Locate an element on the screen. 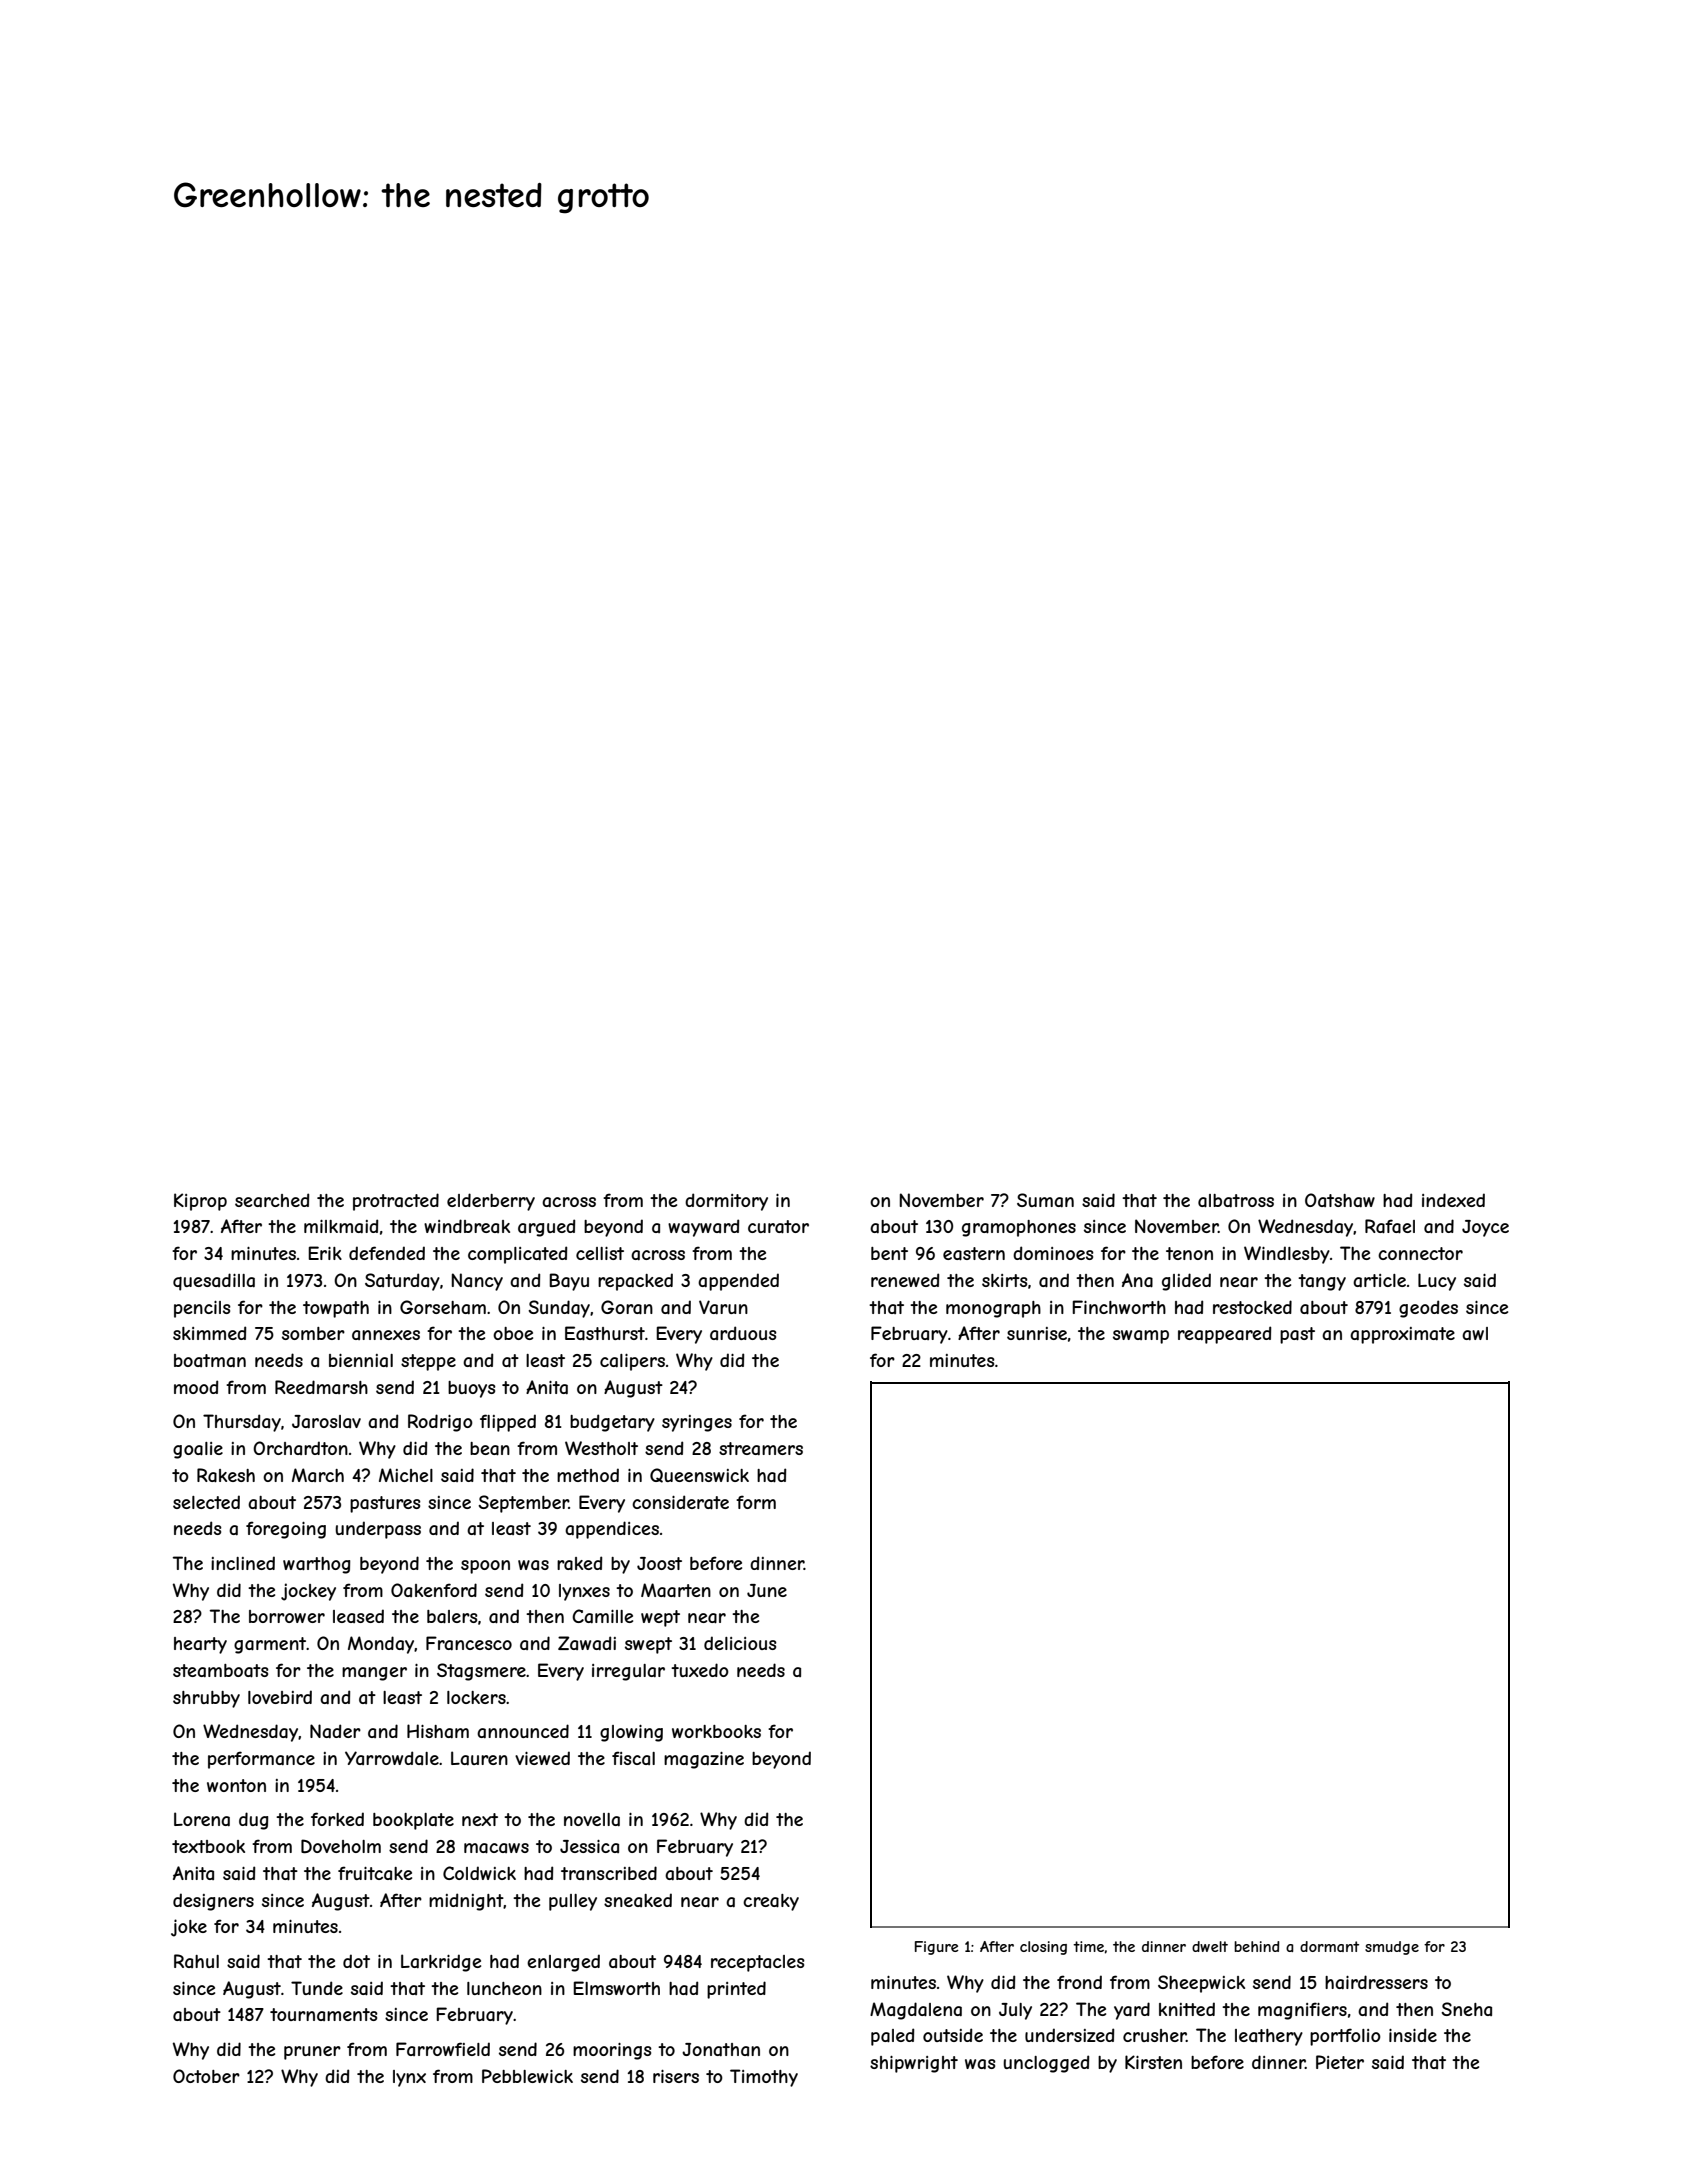 This screenshot has width=1683, height=2178. underpass is located at coordinates (378, 1530).
